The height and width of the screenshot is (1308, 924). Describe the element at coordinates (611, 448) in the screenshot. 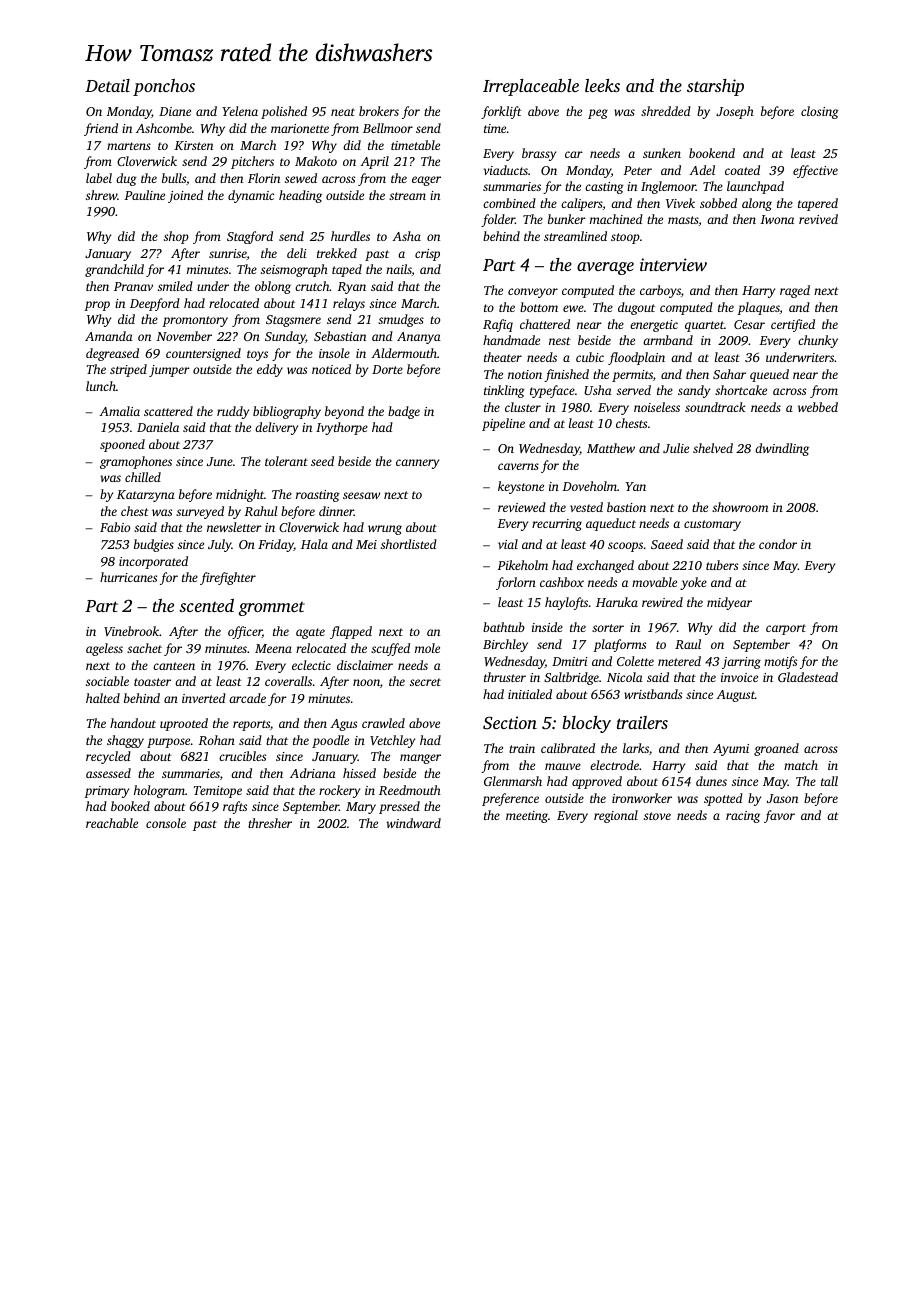

I see `Matthew` at that location.
